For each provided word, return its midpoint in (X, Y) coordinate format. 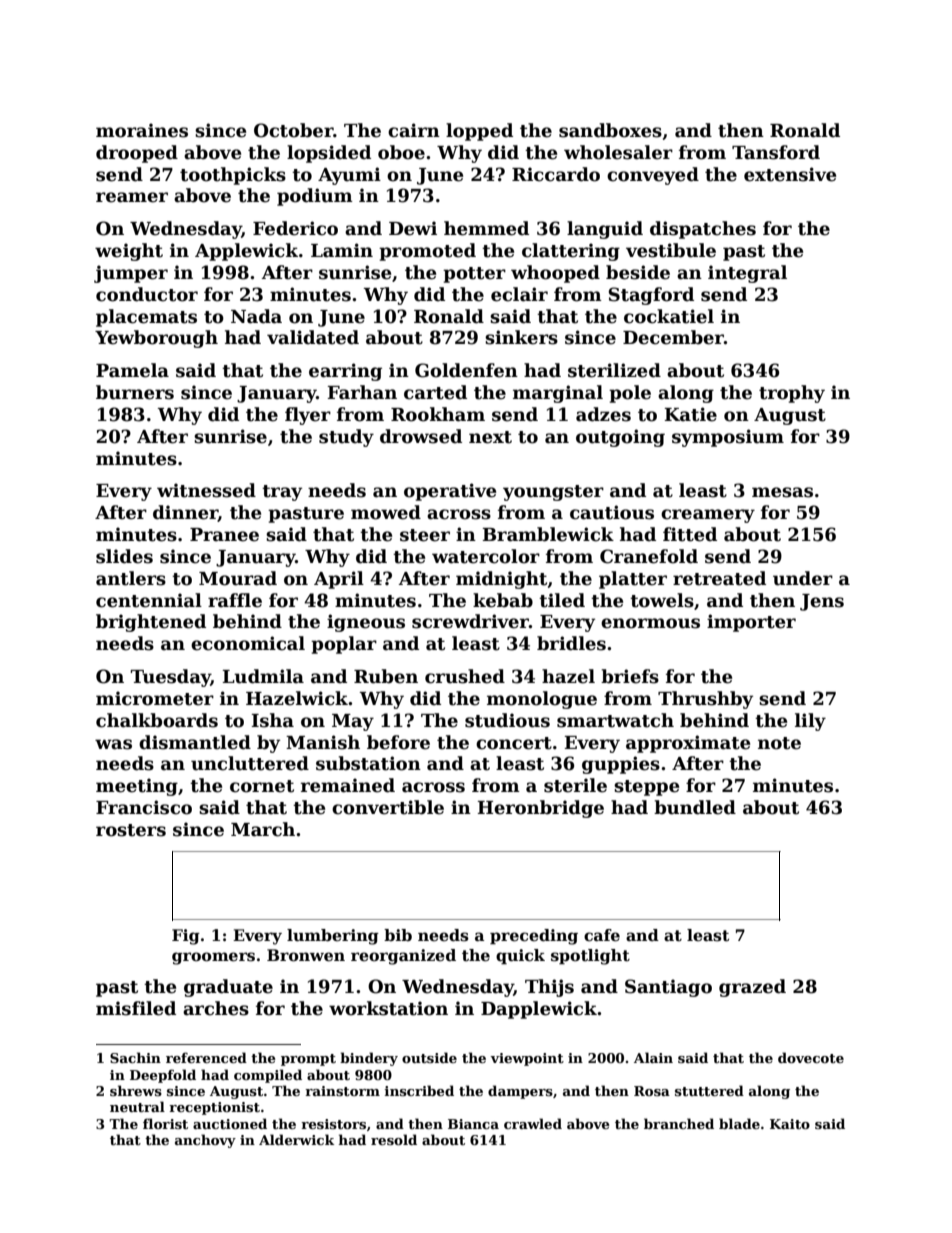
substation (368, 763)
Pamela (132, 370)
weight (129, 252)
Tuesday (171, 678)
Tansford (776, 152)
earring (345, 372)
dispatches (703, 230)
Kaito (790, 1124)
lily (810, 722)
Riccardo (556, 174)
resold (394, 1139)
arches (216, 1008)
